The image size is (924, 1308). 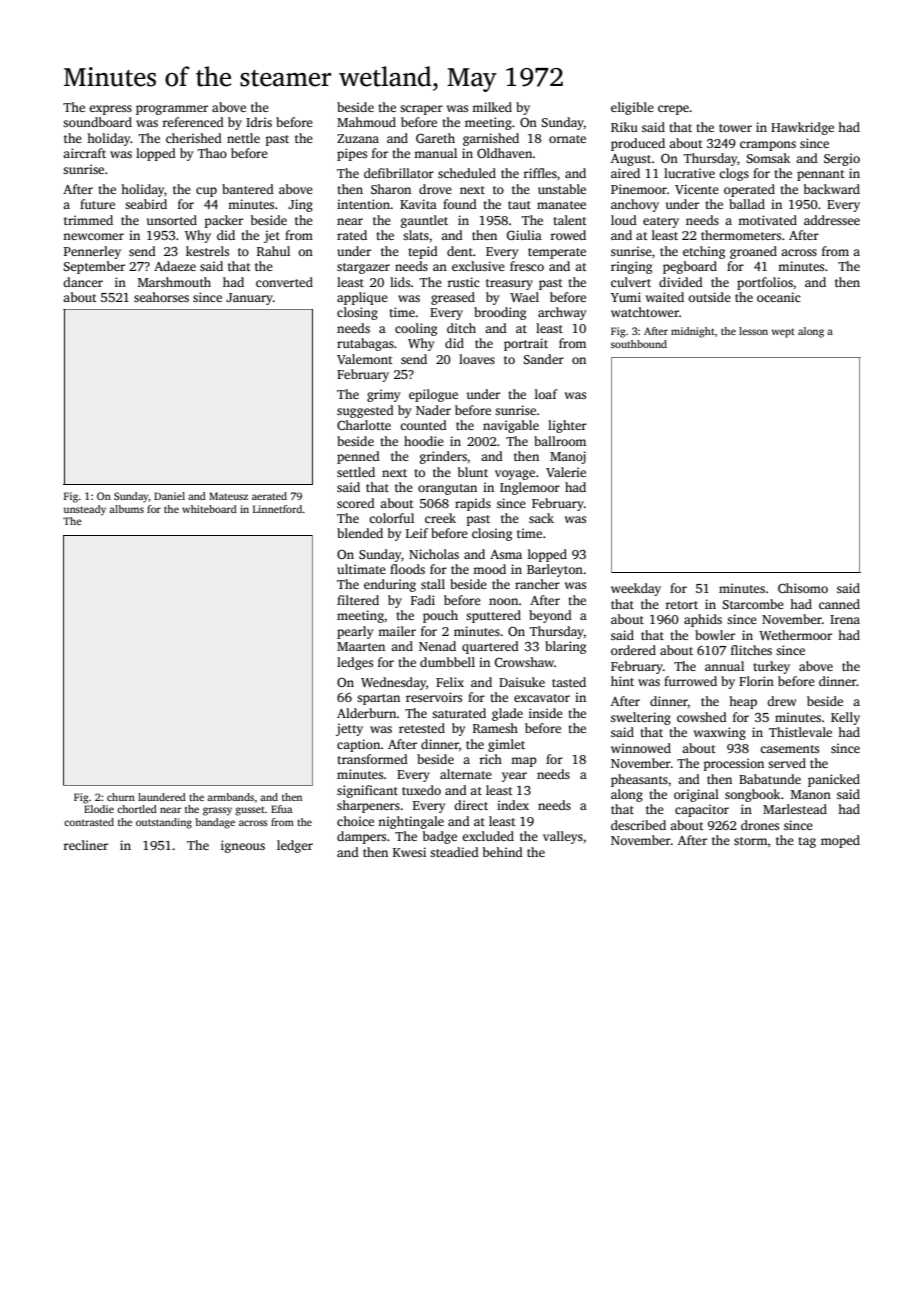 What do you see at coordinates (361, 569) in the screenshot?
I see `ultimate` at bounding box center [361, 569].
